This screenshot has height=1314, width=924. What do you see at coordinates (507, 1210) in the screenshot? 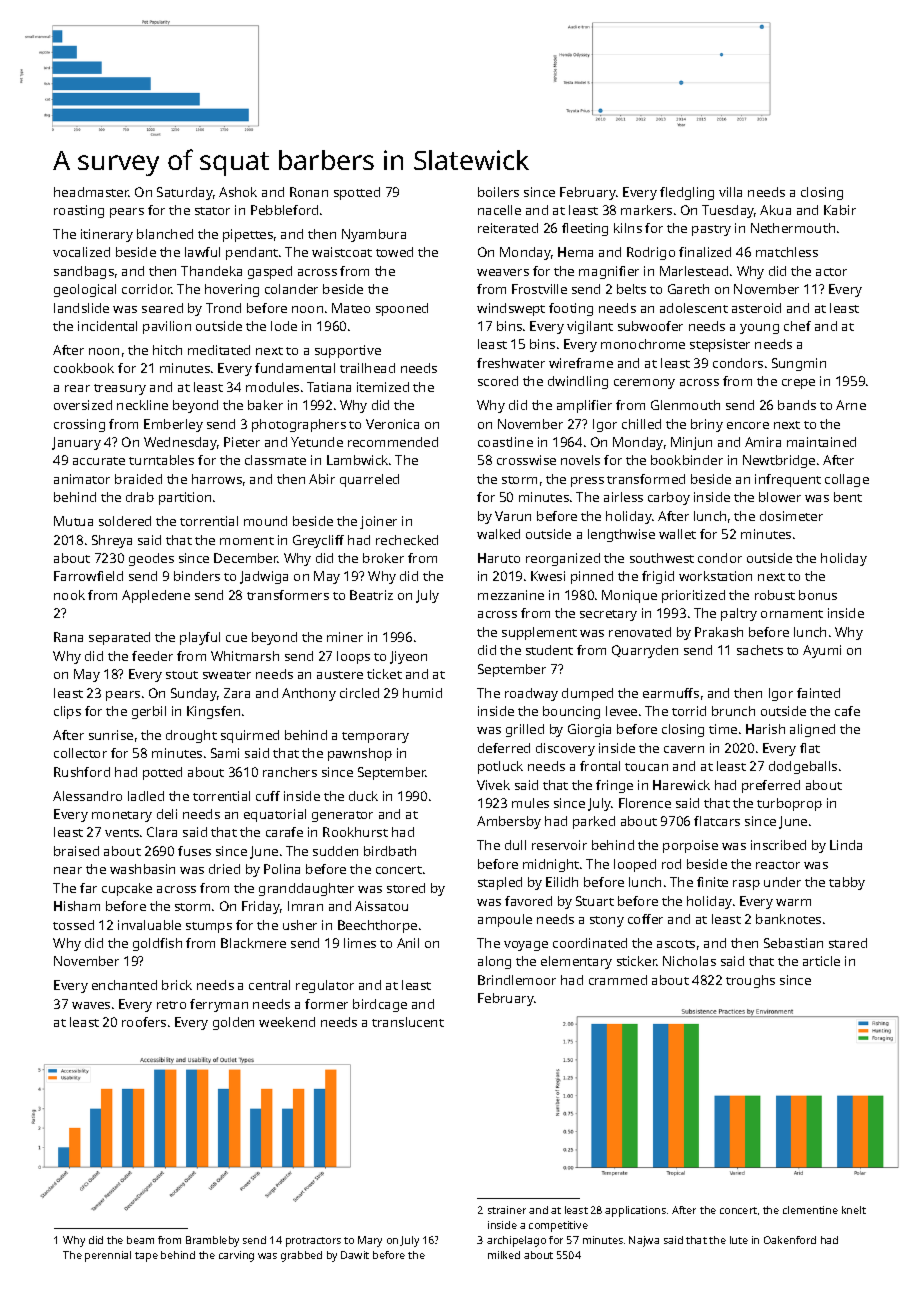
I see `strainer` at bounding box center [507, 1210].
